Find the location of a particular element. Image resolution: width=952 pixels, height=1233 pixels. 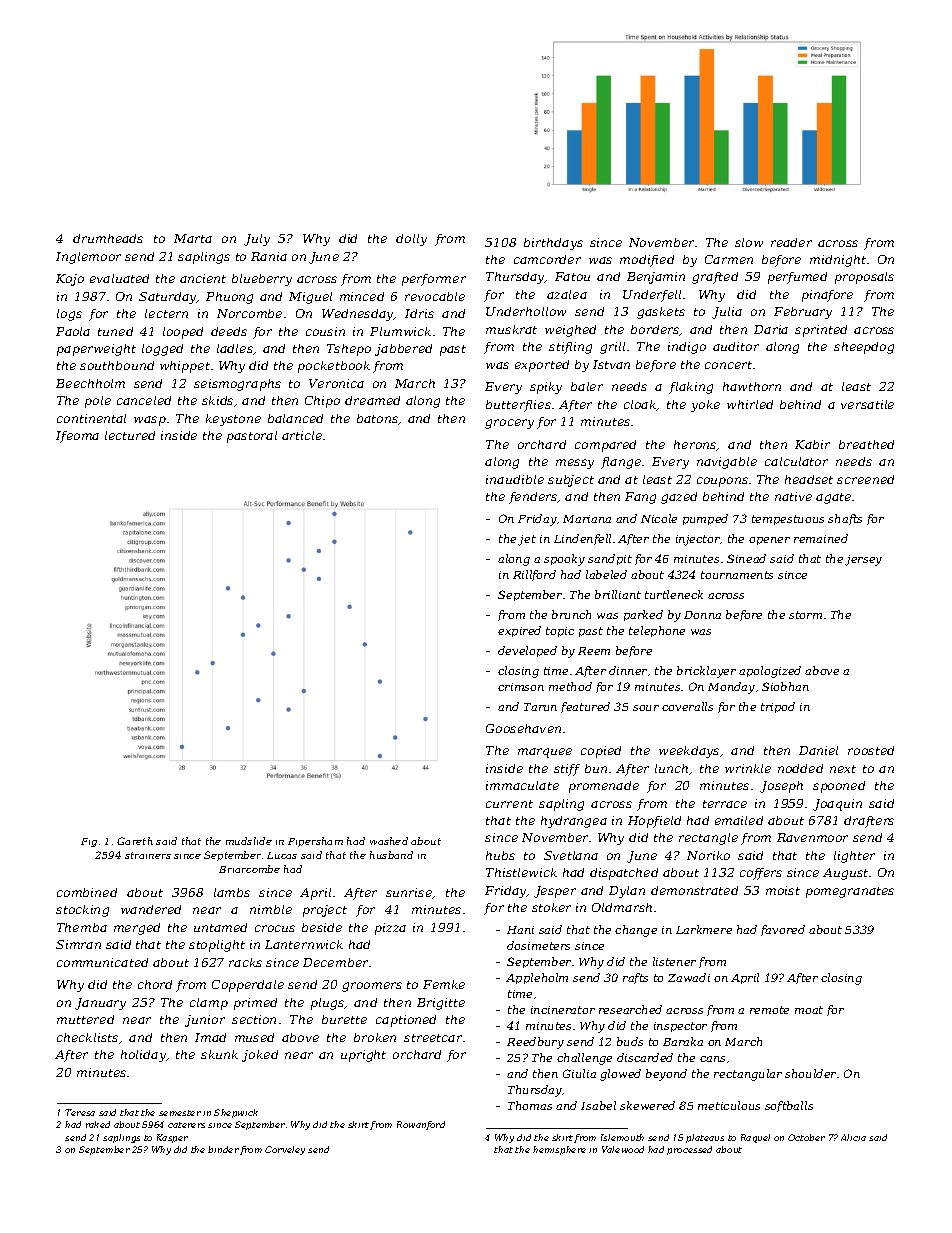

dreamed is located at coordinates (372, 400).
